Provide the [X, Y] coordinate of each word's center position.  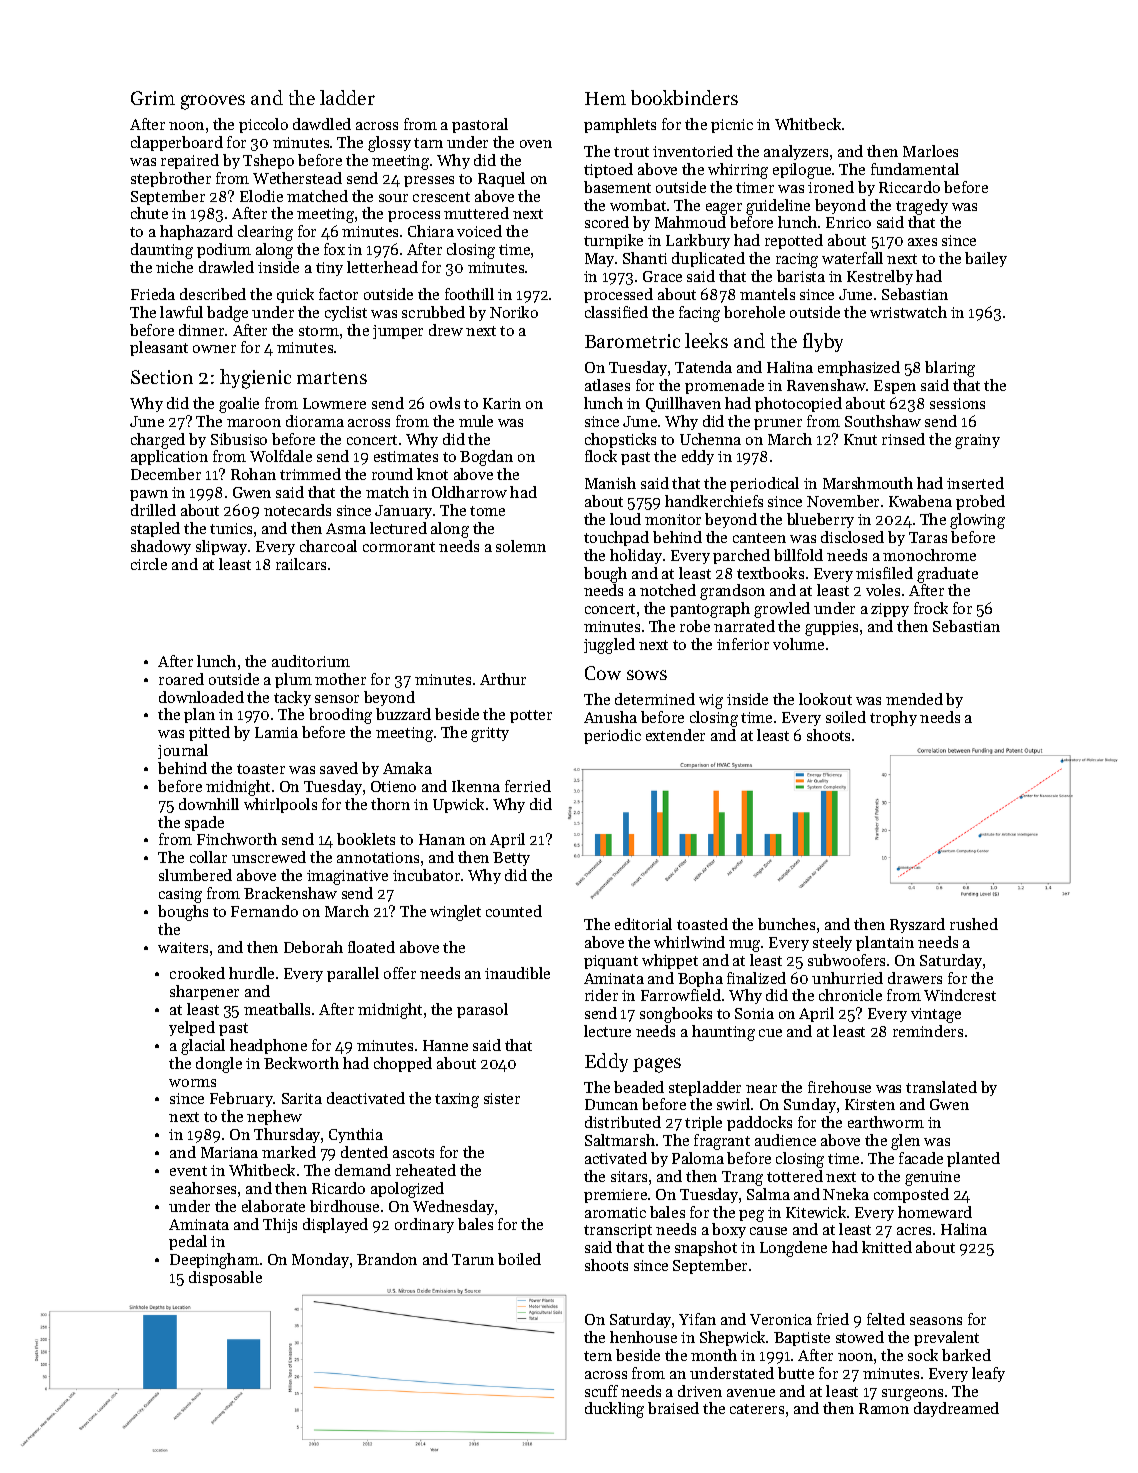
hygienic [255, 379]
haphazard [196, 232]
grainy [977, 441]
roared [181, 679]
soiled [846, 717]
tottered [795, 1176]
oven [536, 144]
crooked [197, 973]
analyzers [796, 152]
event [188, 1171]
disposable [225, 1278]
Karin [502, 403]
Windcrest [960, 995]
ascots [413, 1153]
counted [514, 911]
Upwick [458, 805]
